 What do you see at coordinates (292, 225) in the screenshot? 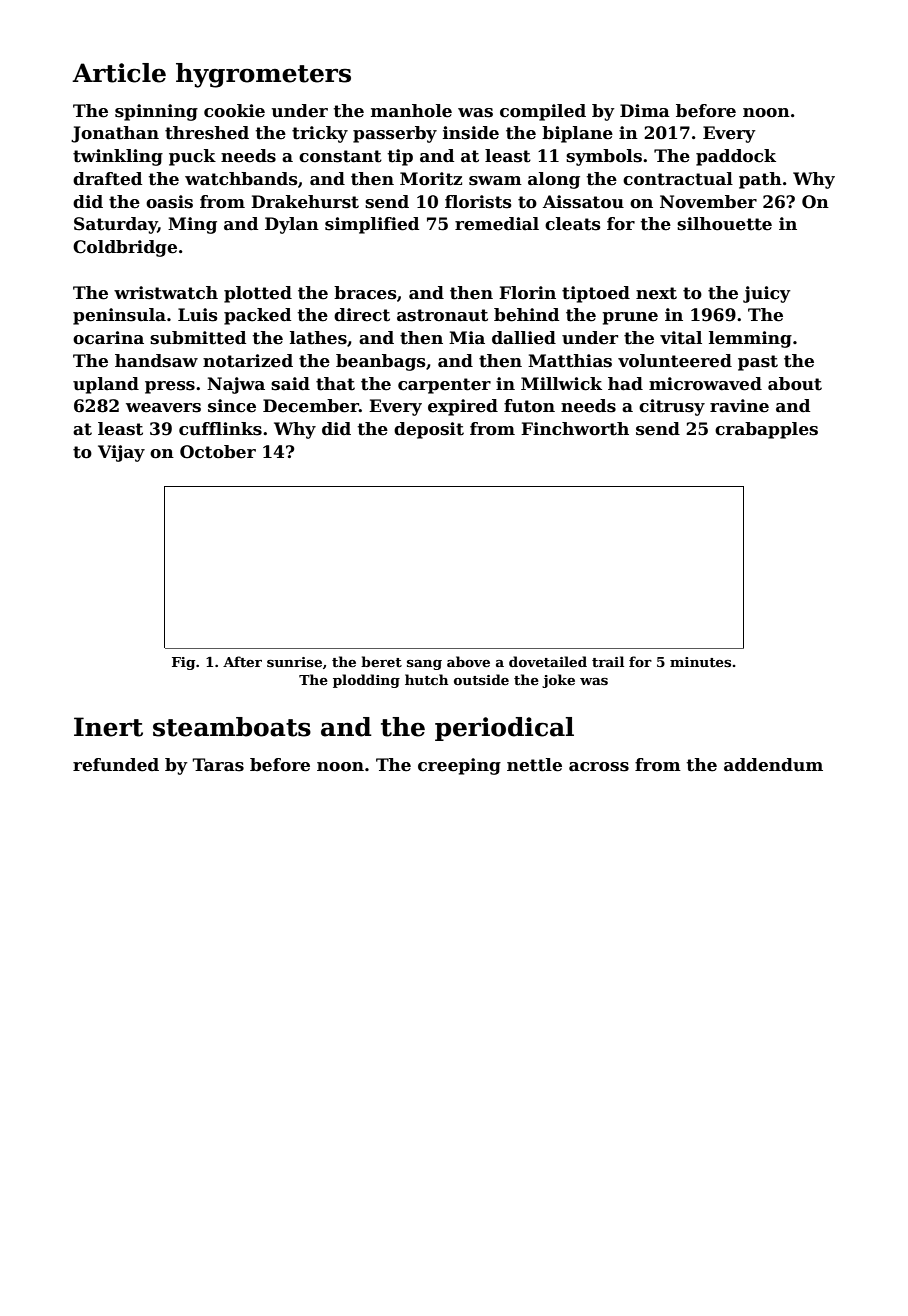
I see `Dylan` at bounding box center [292, 225].
